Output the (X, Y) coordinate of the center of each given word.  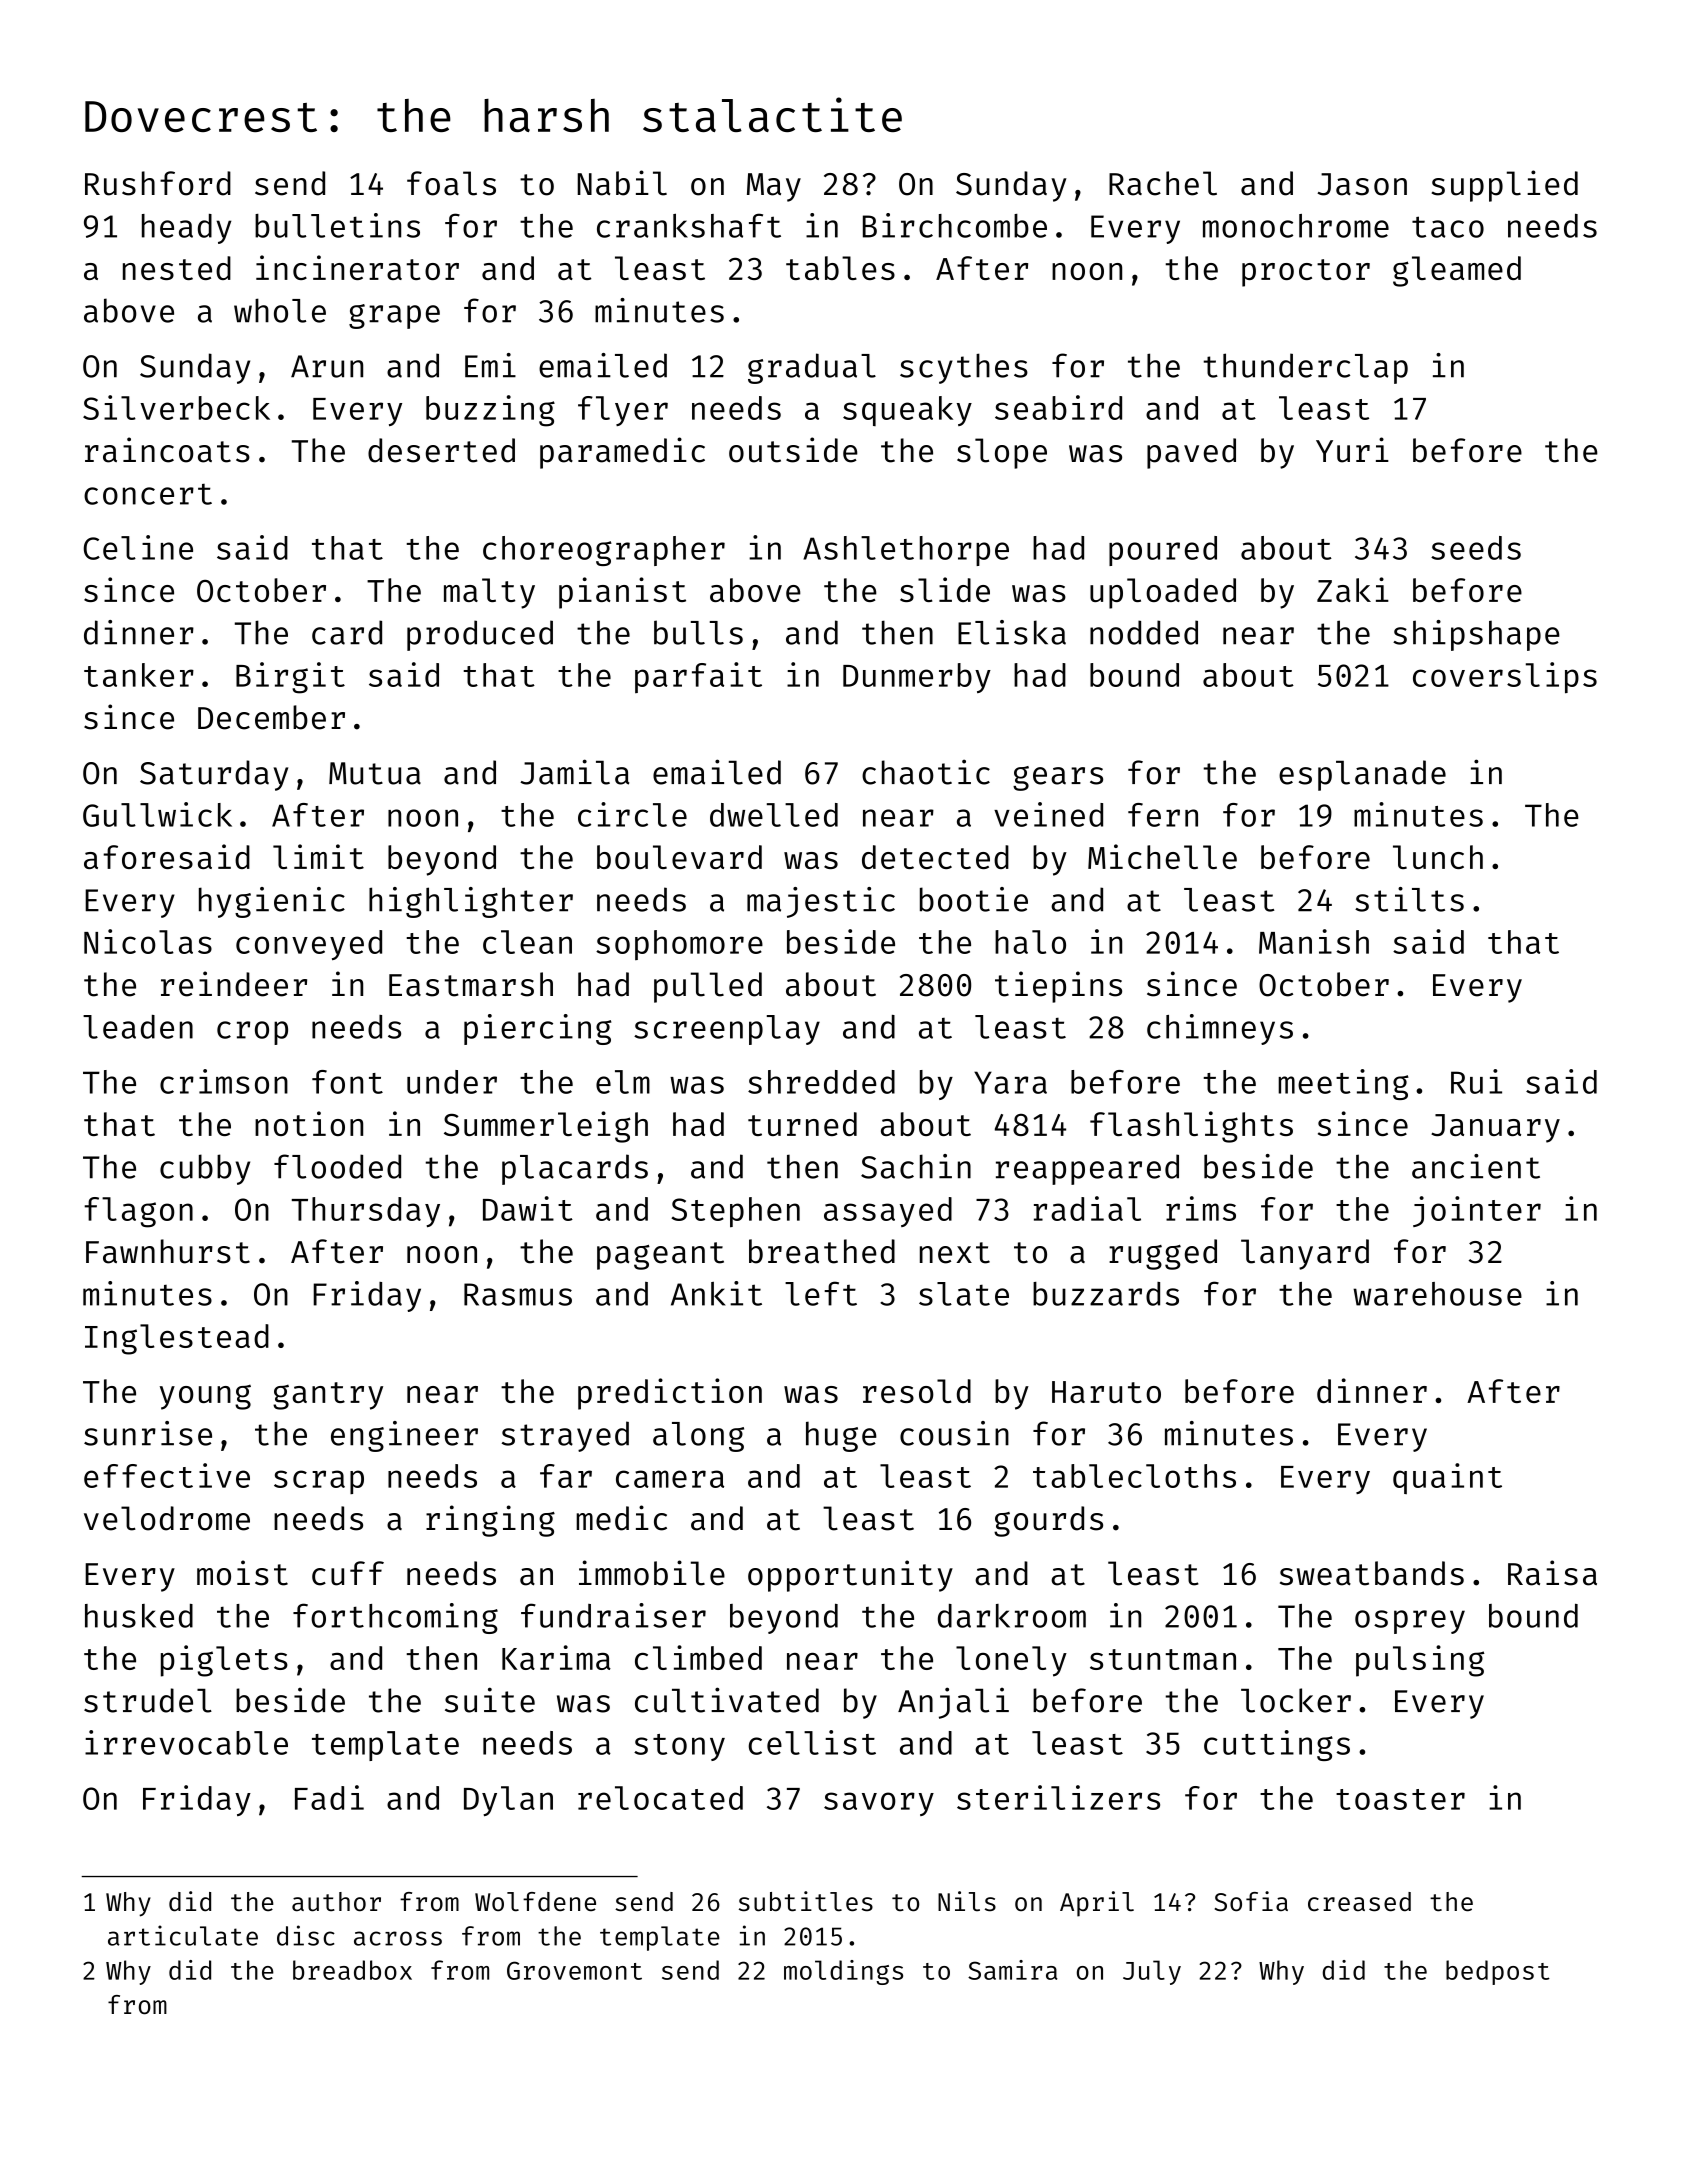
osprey (1410, 1622)
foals (451, 183)
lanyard (1305, 1254)
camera (670, 1479)
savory (879, 1804)
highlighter (471, 902)
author (336, 1902)
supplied (1505, 186)
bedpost (1498, 1972)
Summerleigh (546, 1127)
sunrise (148, 1433)
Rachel (1163, 183)
